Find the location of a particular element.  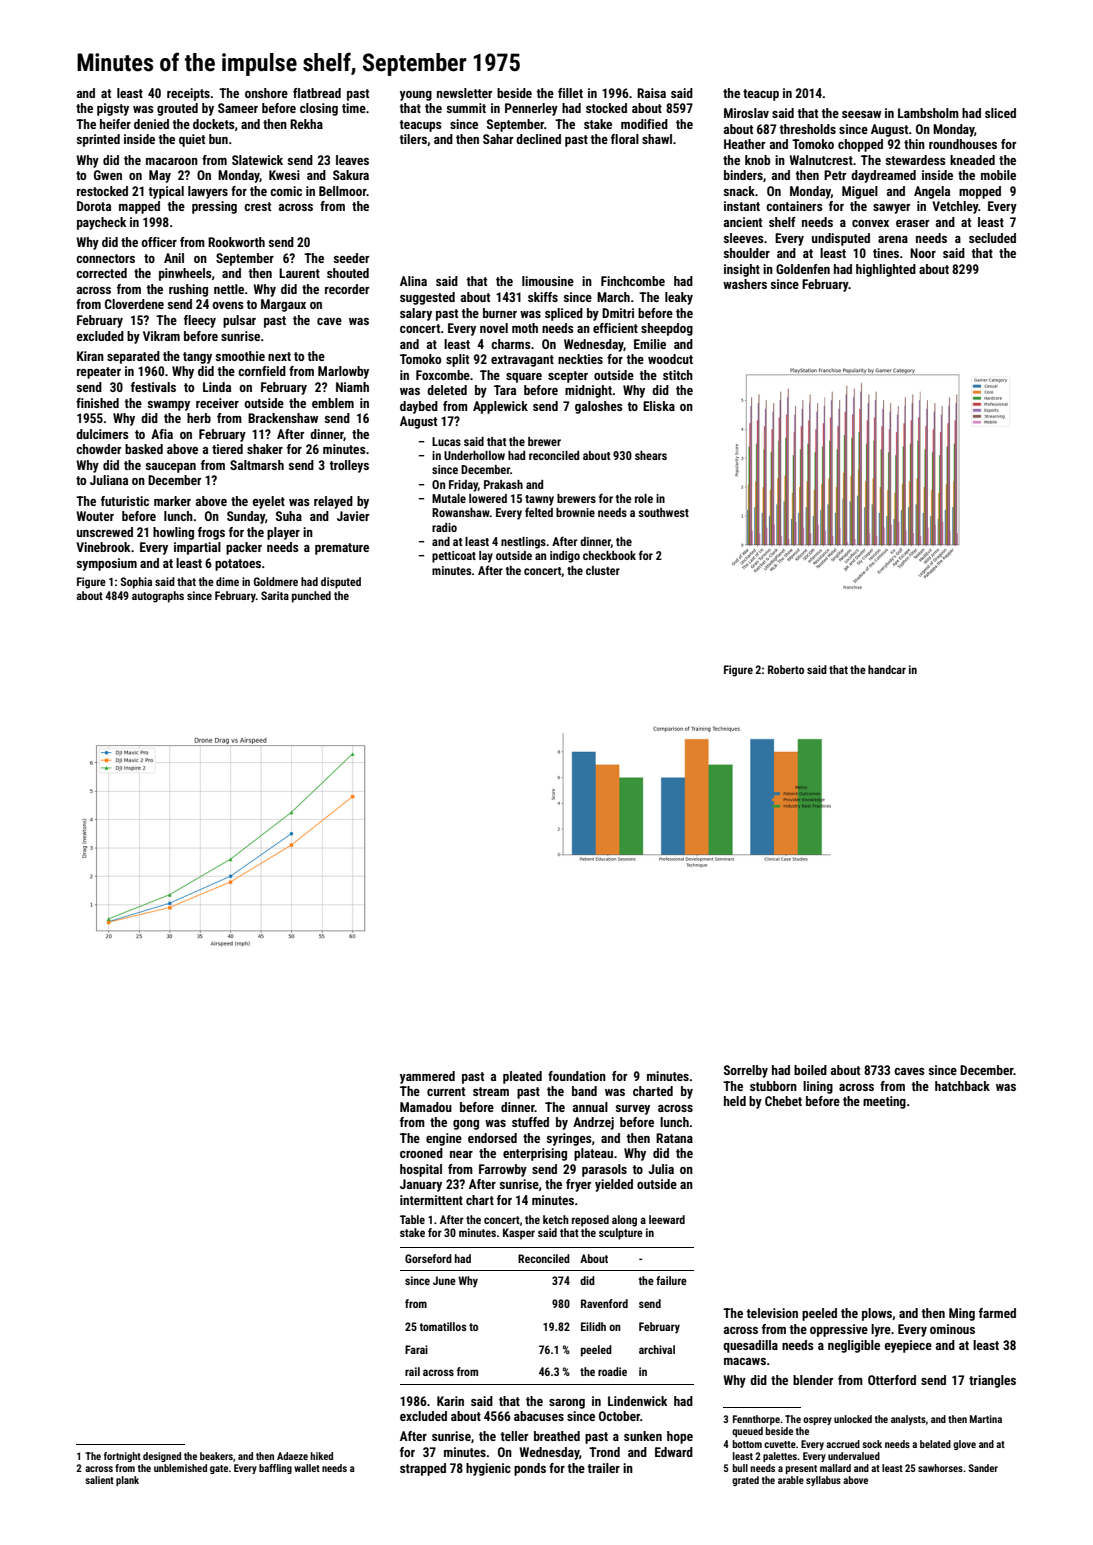

stitch is located at coordinates (678, 375).
